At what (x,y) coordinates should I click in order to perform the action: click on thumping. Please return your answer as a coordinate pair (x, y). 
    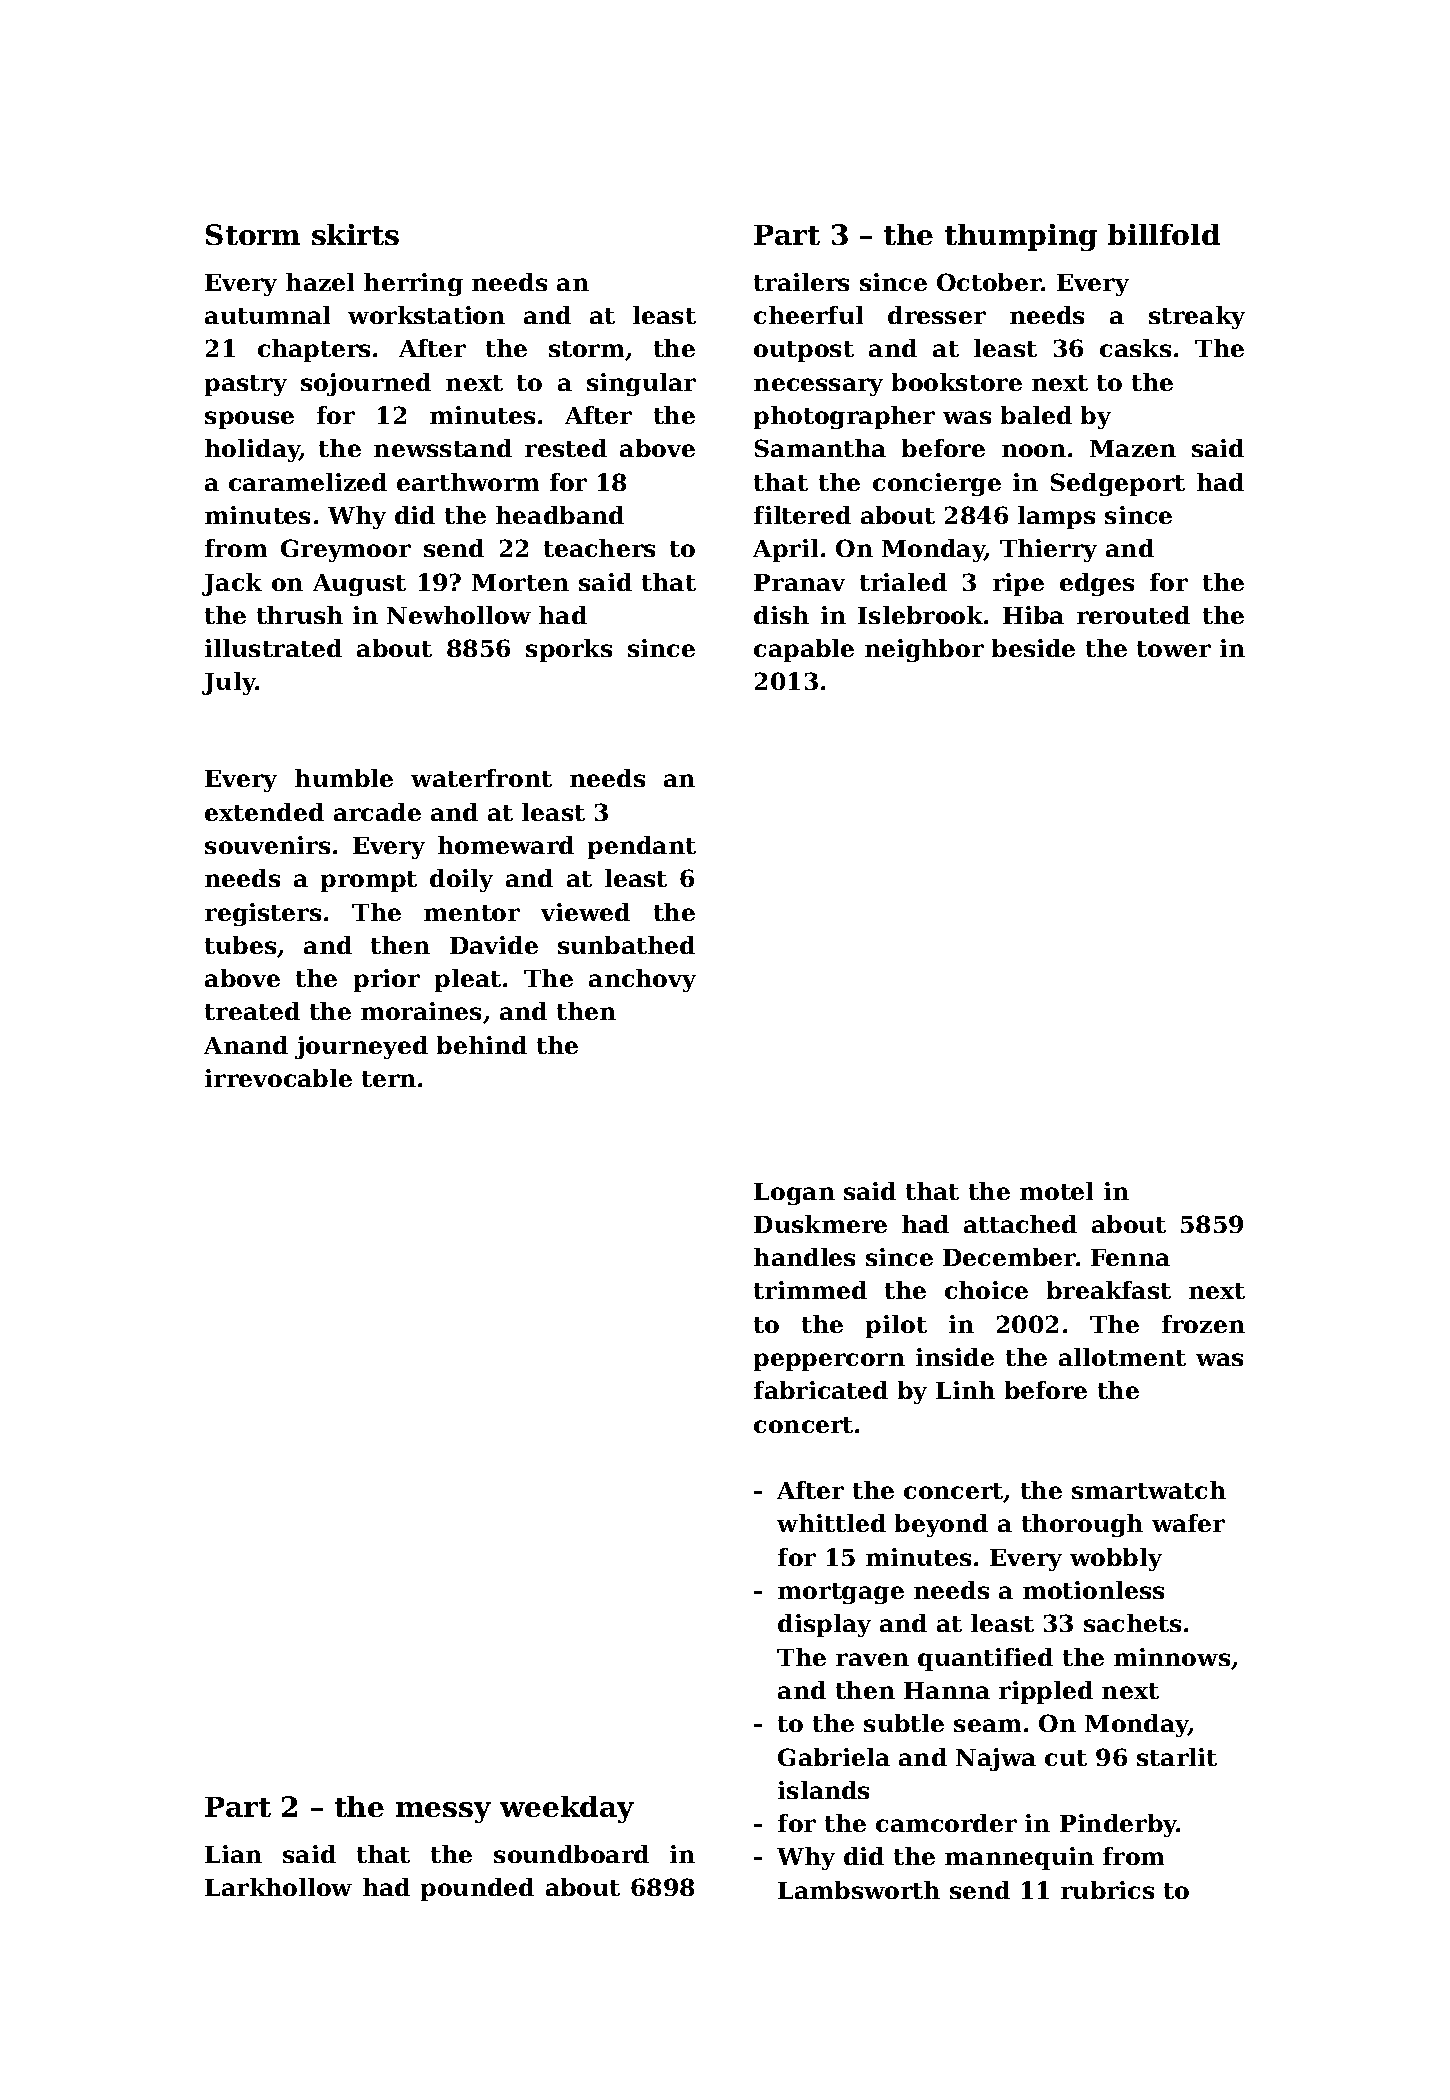
    Looking at the image, I should click on (1021, 237).
